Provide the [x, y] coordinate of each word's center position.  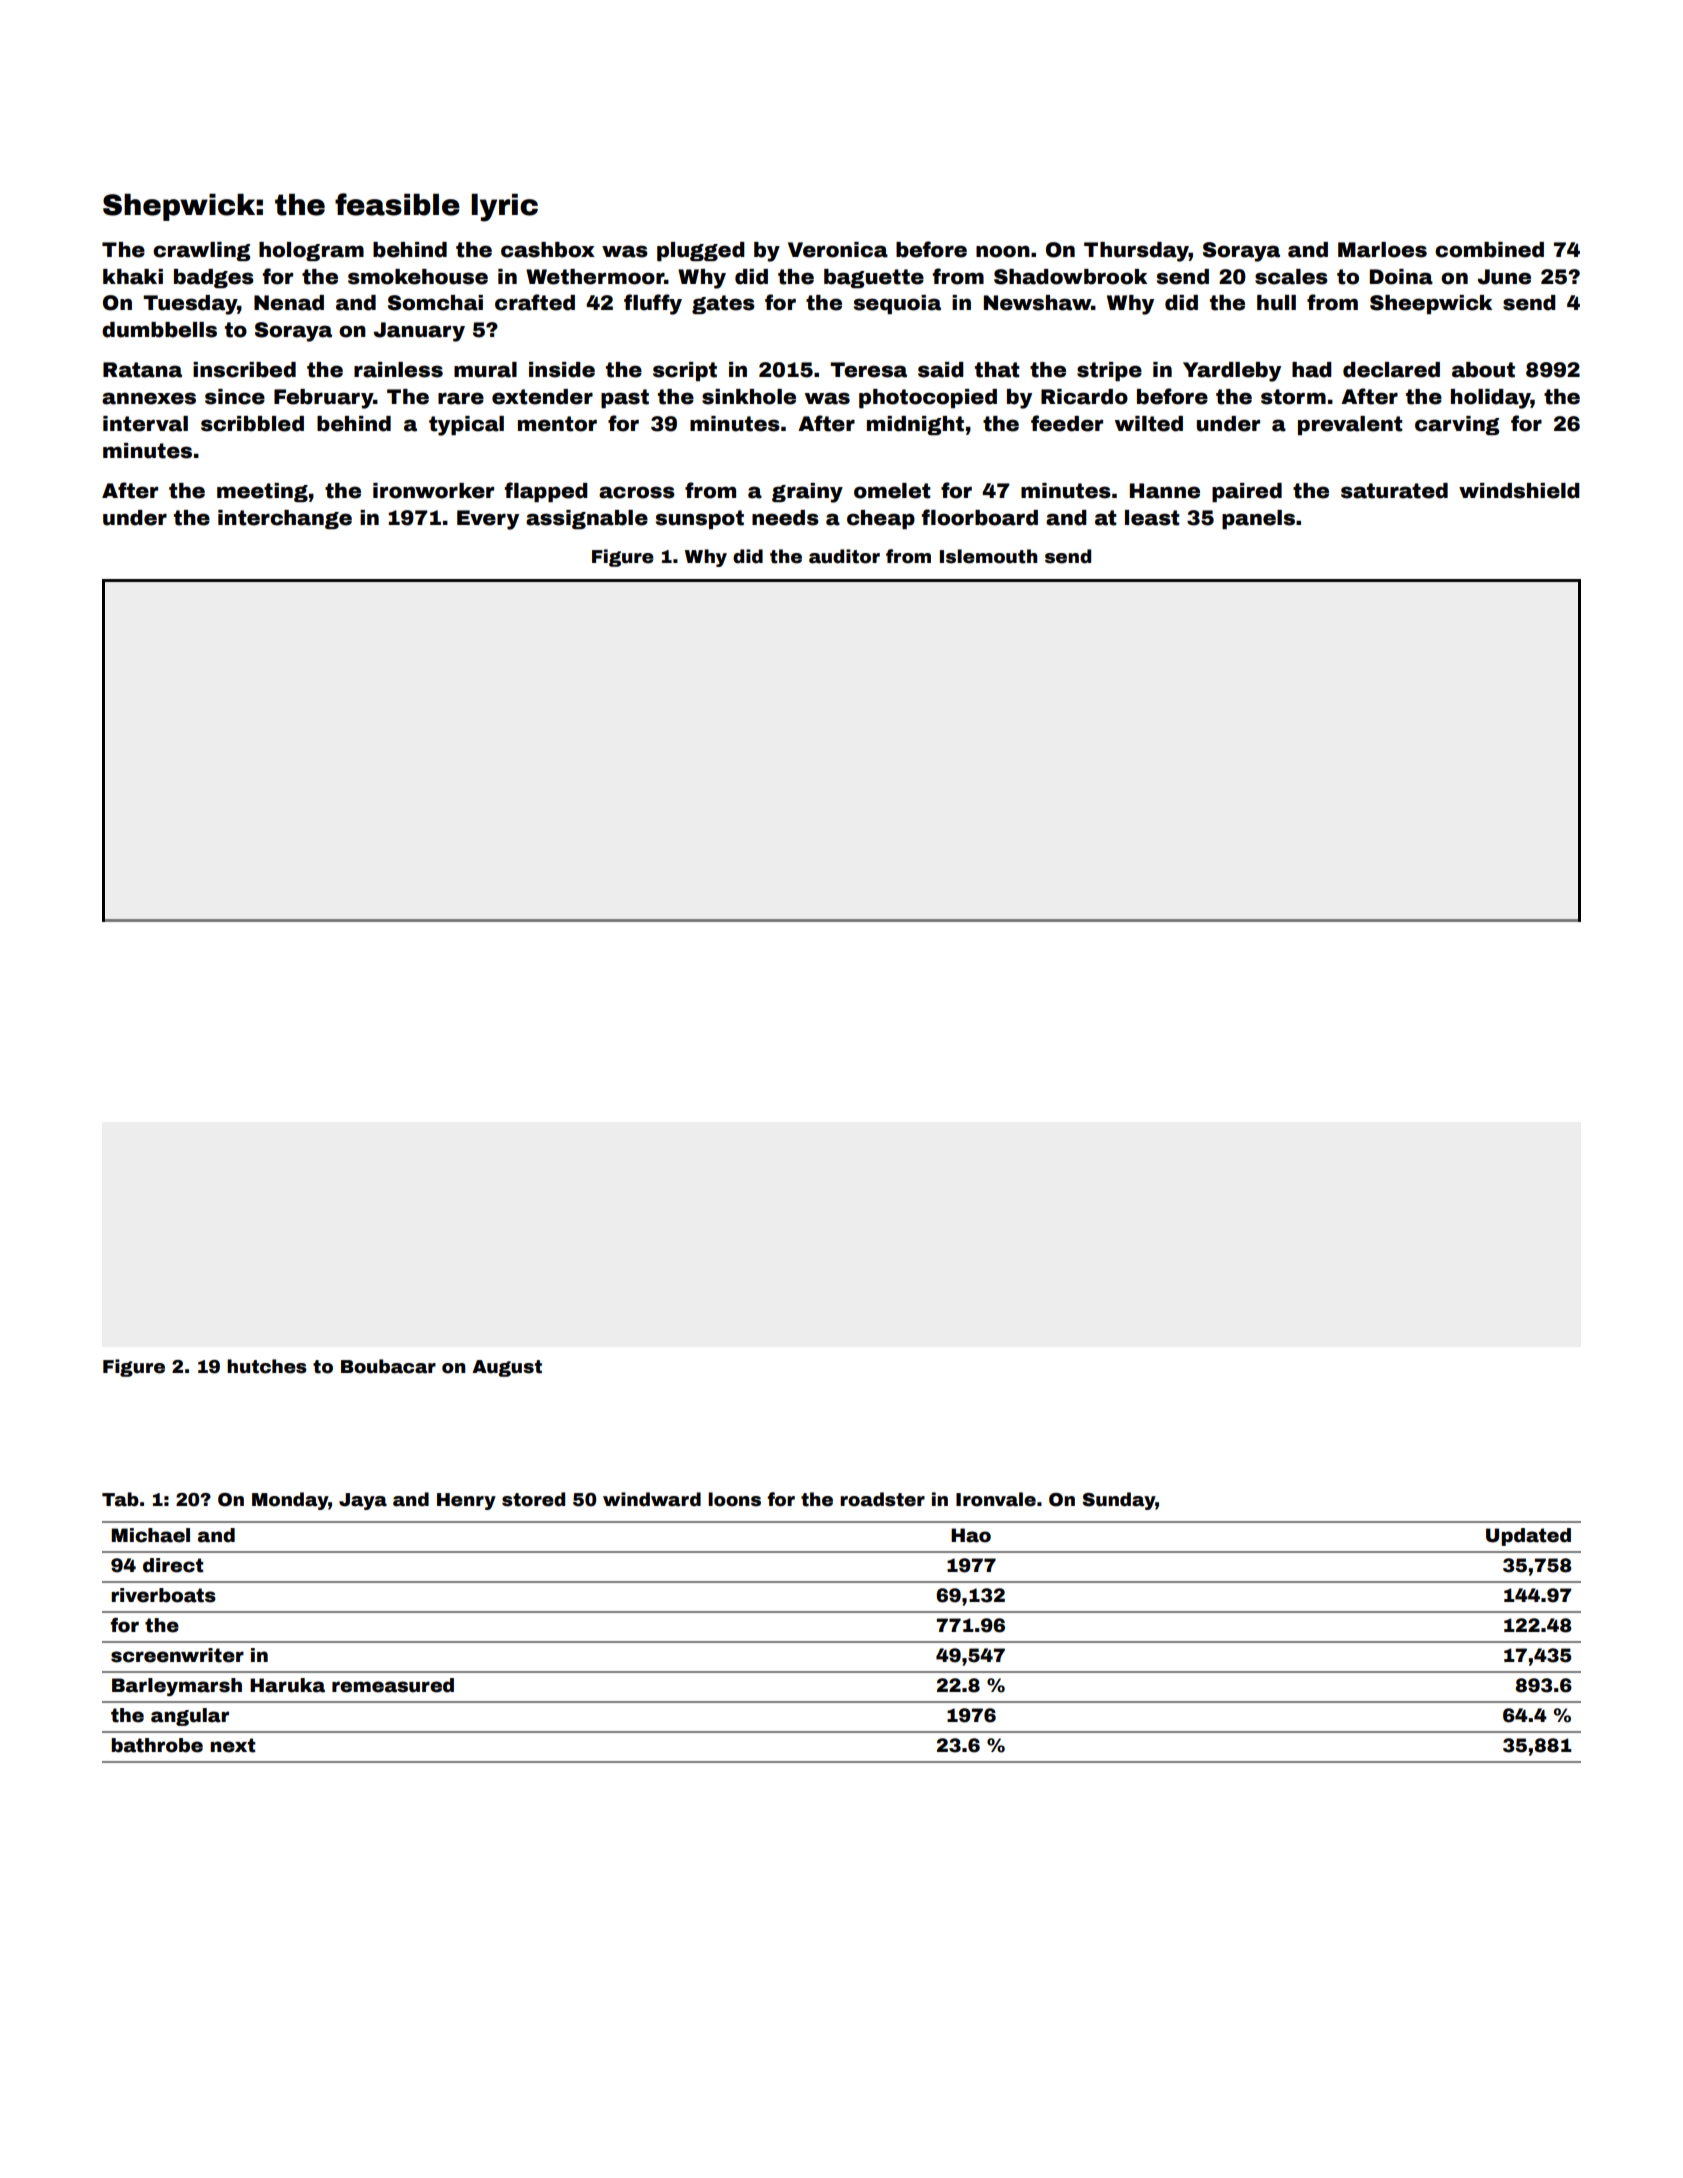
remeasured [393, 1685]
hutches [267, 1366]
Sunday [1118, 1501]
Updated [1528, 1537]
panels [1258, 519]
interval [145, 424]
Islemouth [988, 556]
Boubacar [388, 1366]
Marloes [1382, 250]
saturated [1394, 491]
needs [785, 518]
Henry [466, 1501]
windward [652, 1499]
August [507, 1368]
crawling [201, 251]
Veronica [838, 250]
